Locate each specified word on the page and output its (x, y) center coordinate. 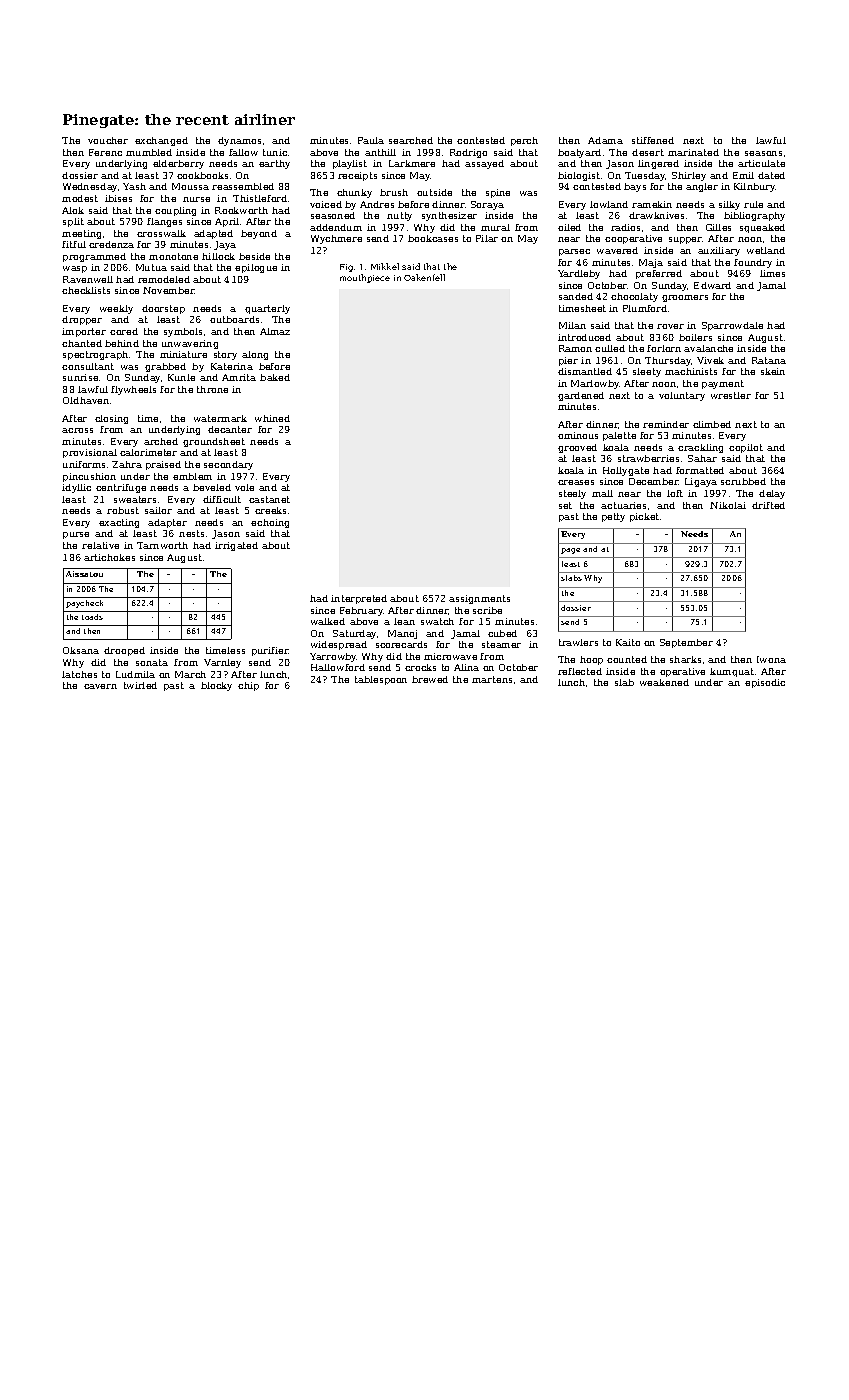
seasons (763, 153)
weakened (664, 682)
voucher (108, 140)
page (570, 551)
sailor (158, 510)
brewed (430, 679)
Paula (371, 140)
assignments (479, 599)
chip (248, 686)
